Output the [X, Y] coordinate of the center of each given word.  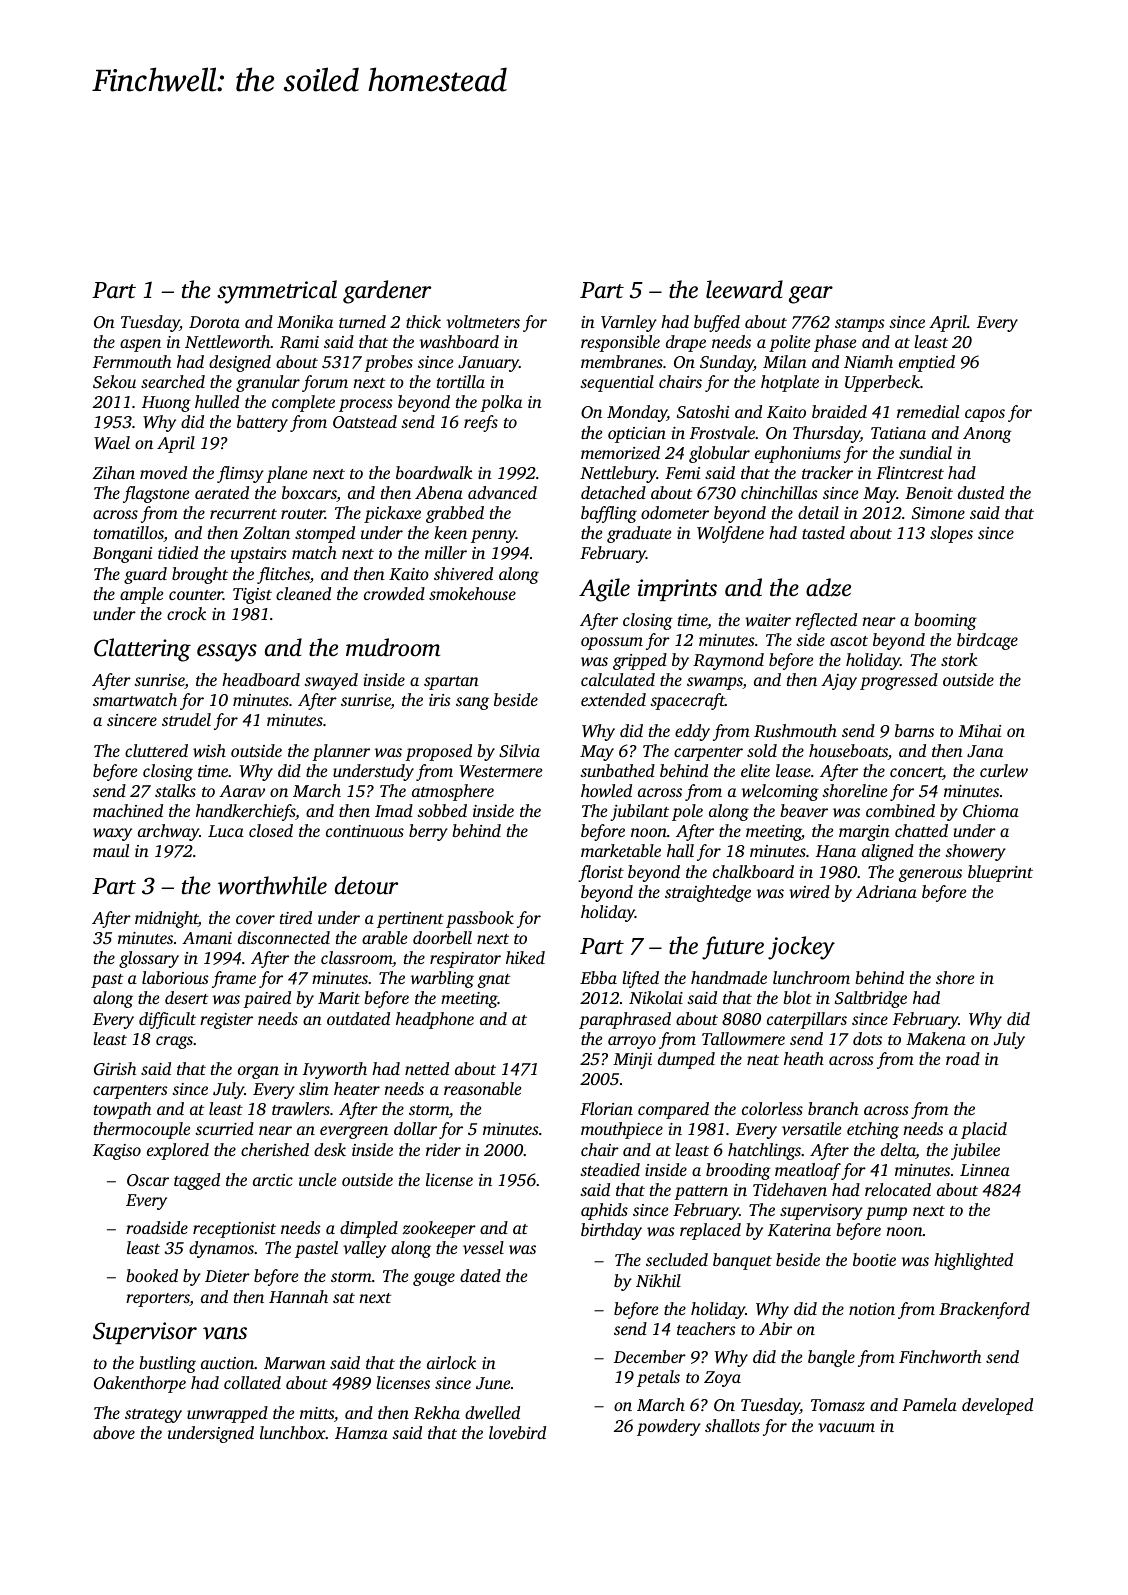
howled [606, 790]
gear [811, 295]
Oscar [148, 1180]
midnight [166, 919]
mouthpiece [622, 1130]
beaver [804, 810]
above [114, 1432]
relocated [898, 1189]
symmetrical [277, 292]
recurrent [243, 514]
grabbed [455, 514]
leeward [744, 289]
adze [828, 587]
